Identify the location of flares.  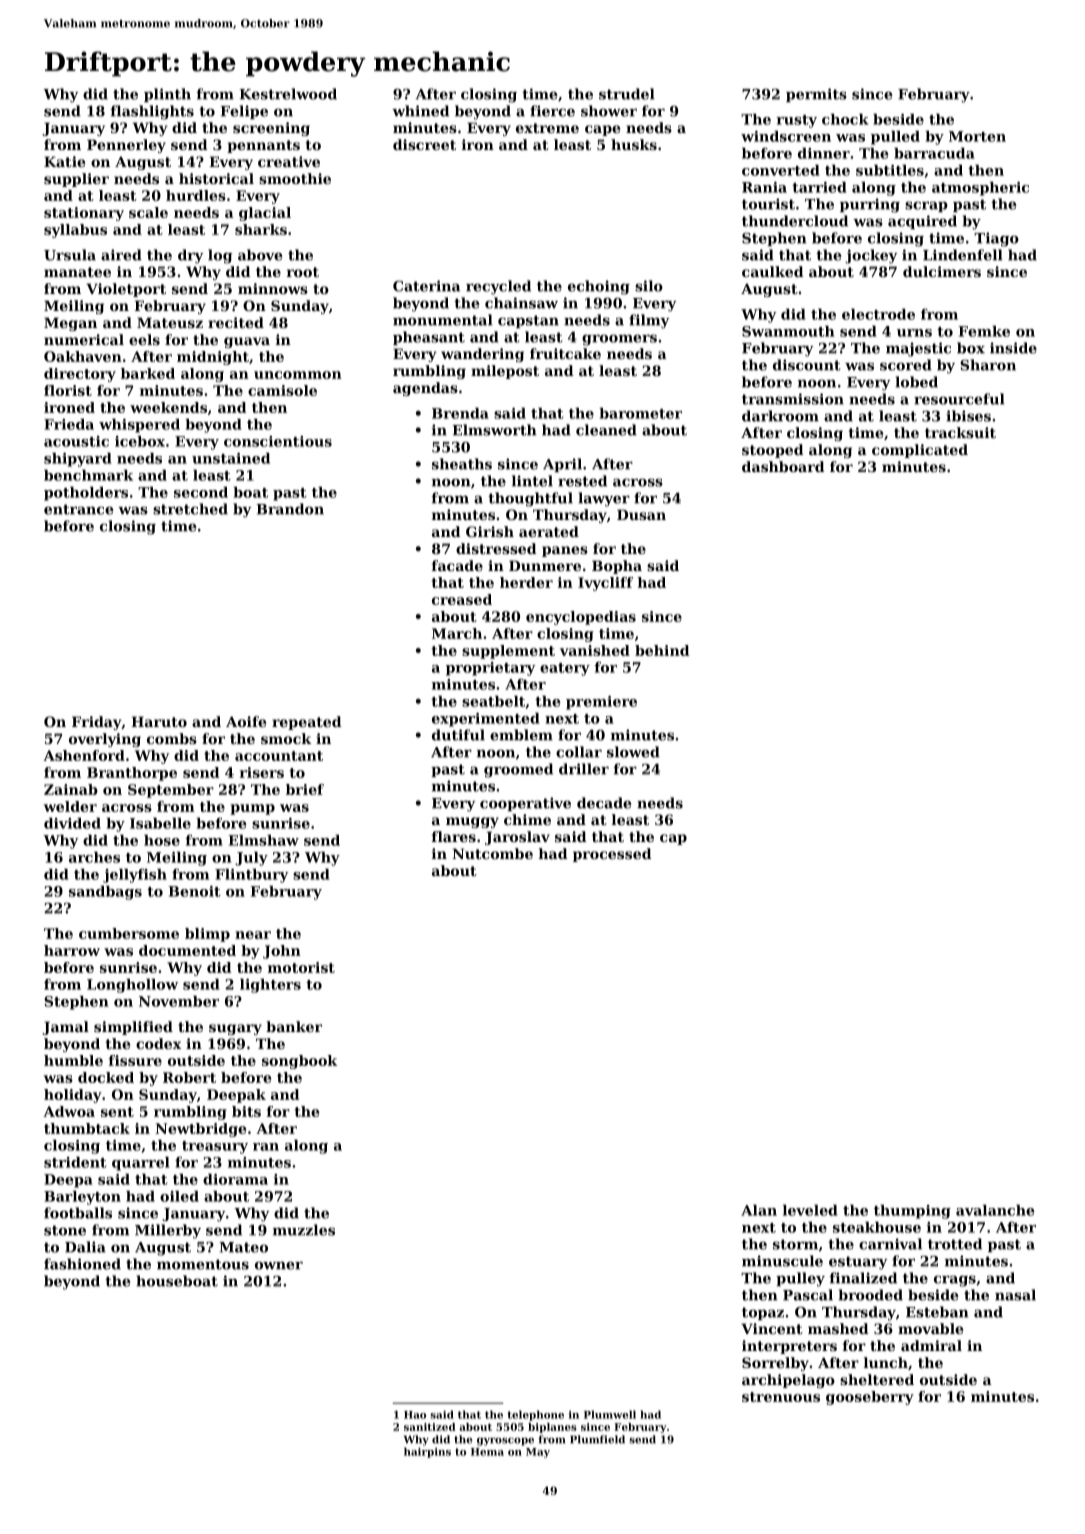
(454, 836).
